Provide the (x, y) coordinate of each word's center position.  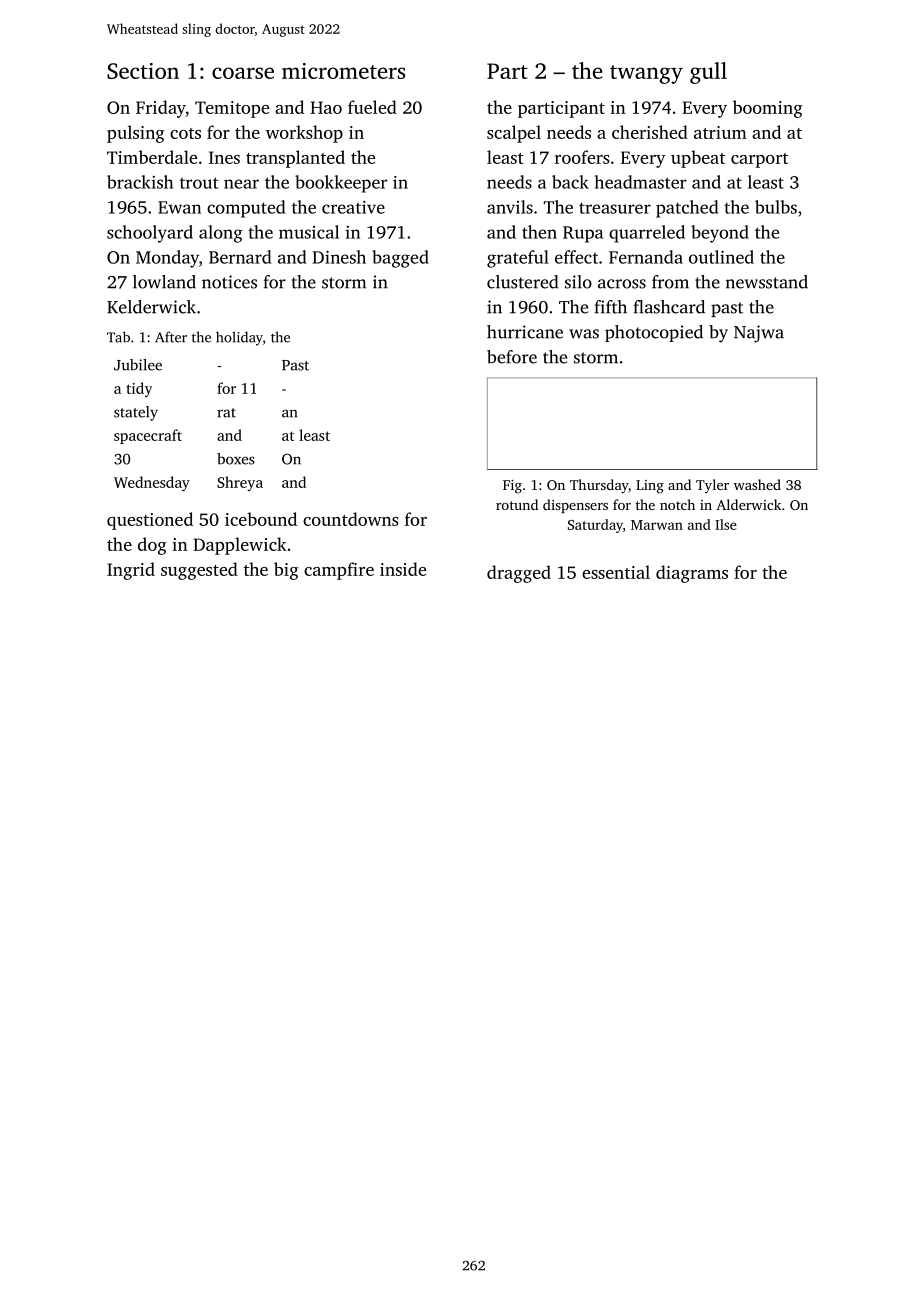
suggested (199, 571)
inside (403, 569)
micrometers (343, 71)
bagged (400, 259)
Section (143, 71)
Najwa (759, 334)
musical (309, 232)
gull (708, 73)
